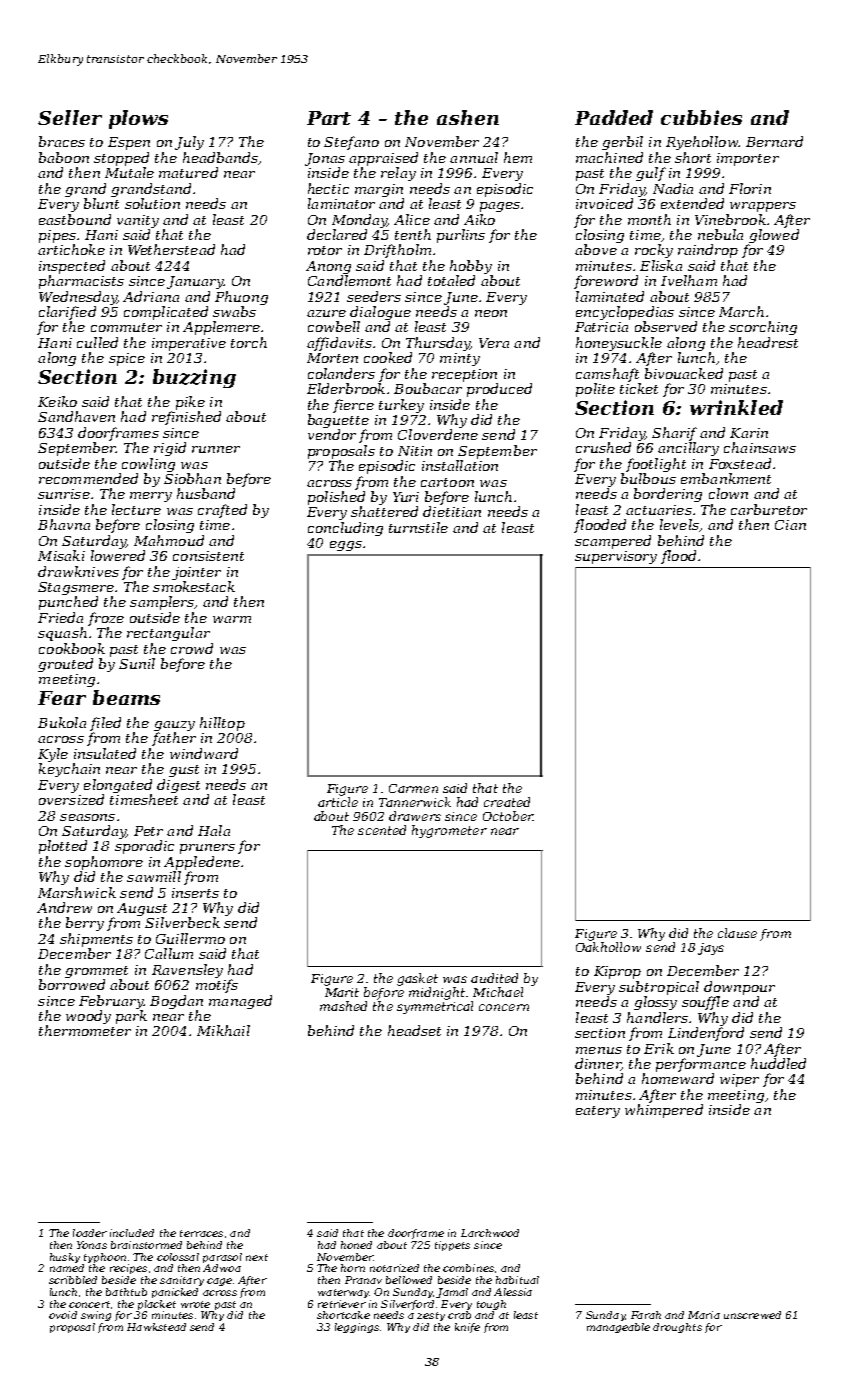 The image size is (849, 1400). What do you see at coordinates (737, 933) in the screenshot?
I see `clause` at bounding box center [737, 933].
